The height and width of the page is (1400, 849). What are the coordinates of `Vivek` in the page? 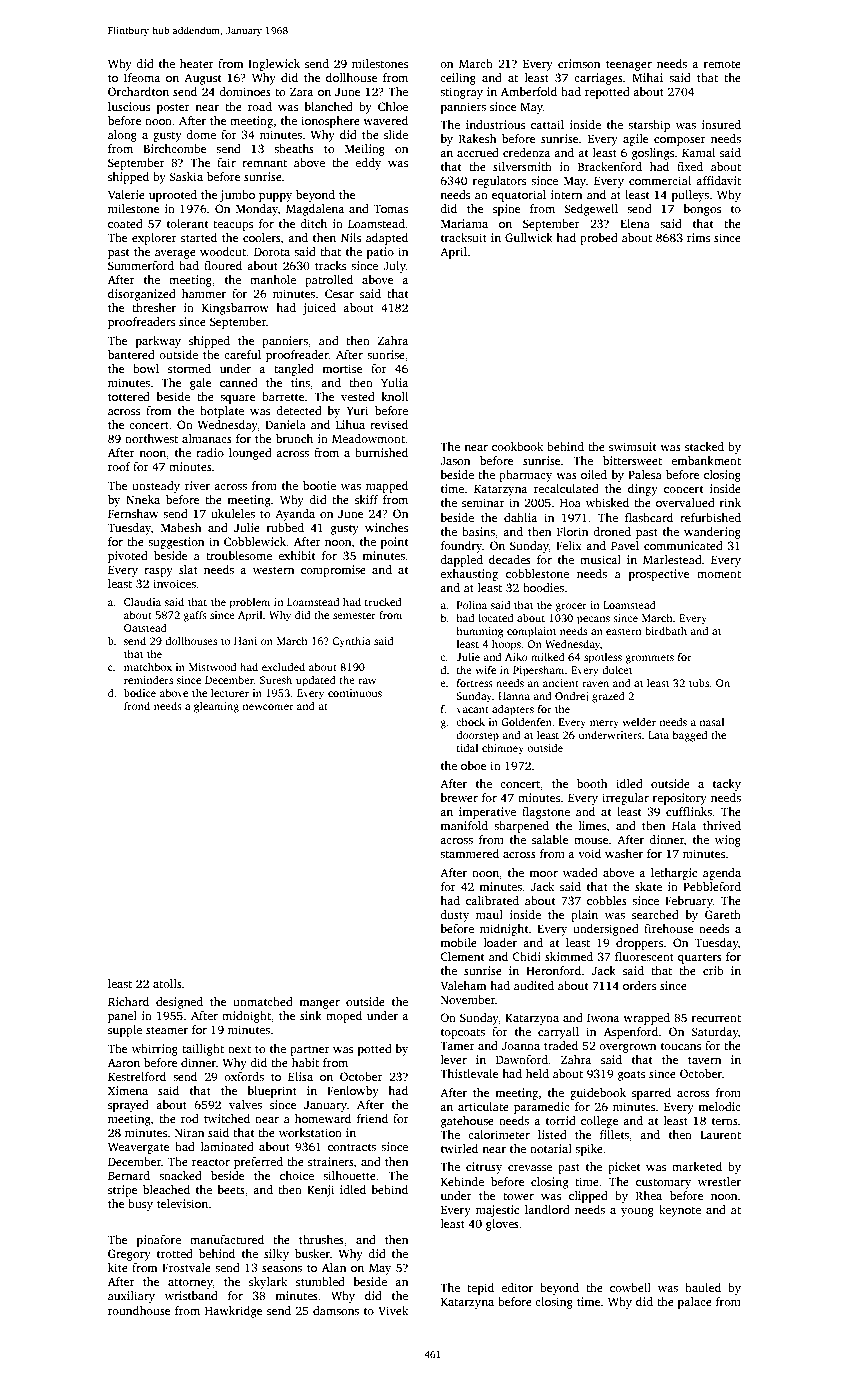 It's located at (393, 1310).
